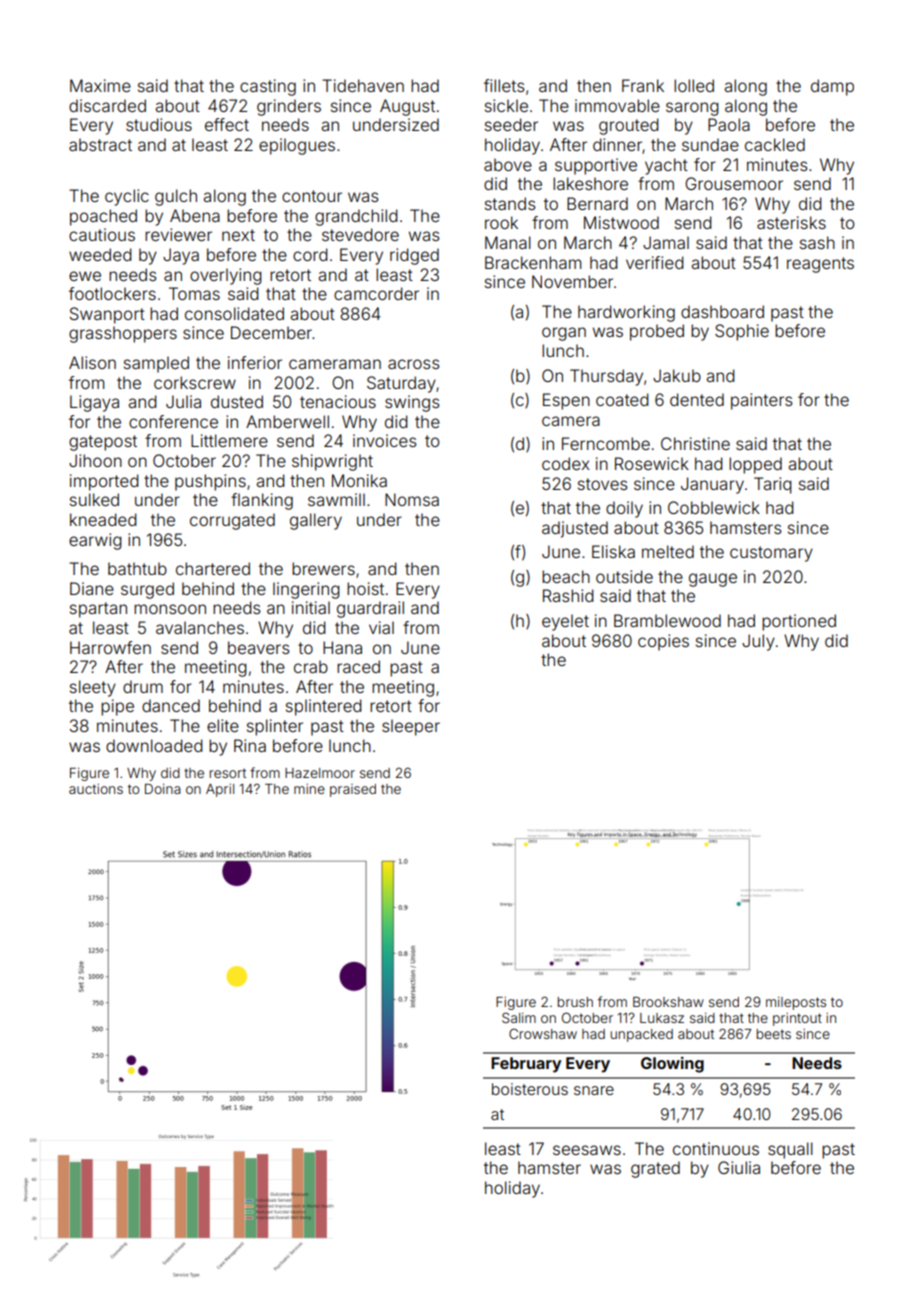  Describe the element at coordinates (95, 541) in the page. I see `earwig` at that location.
